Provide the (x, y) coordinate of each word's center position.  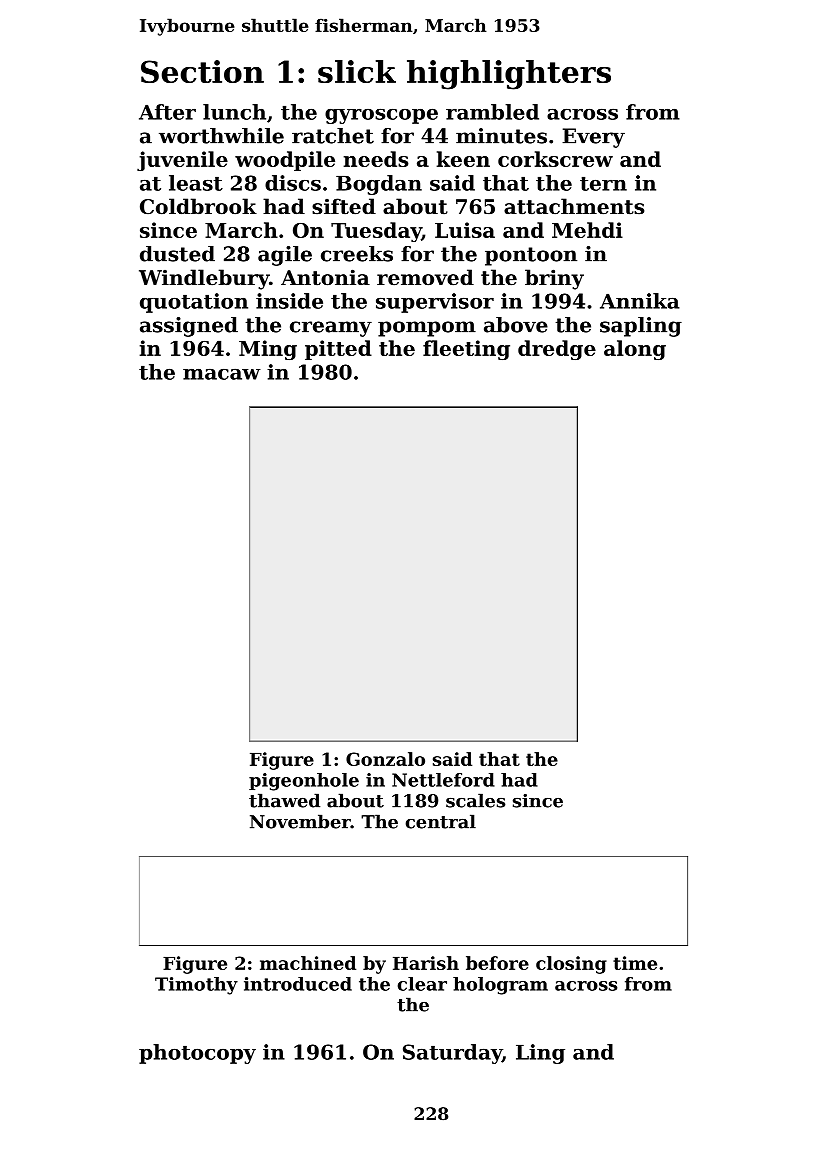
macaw (222, 374)
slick (357, 71)
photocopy (197, 1054)
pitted (338, 350)
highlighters (509, 75)
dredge (557, 350)
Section (202, 71)
